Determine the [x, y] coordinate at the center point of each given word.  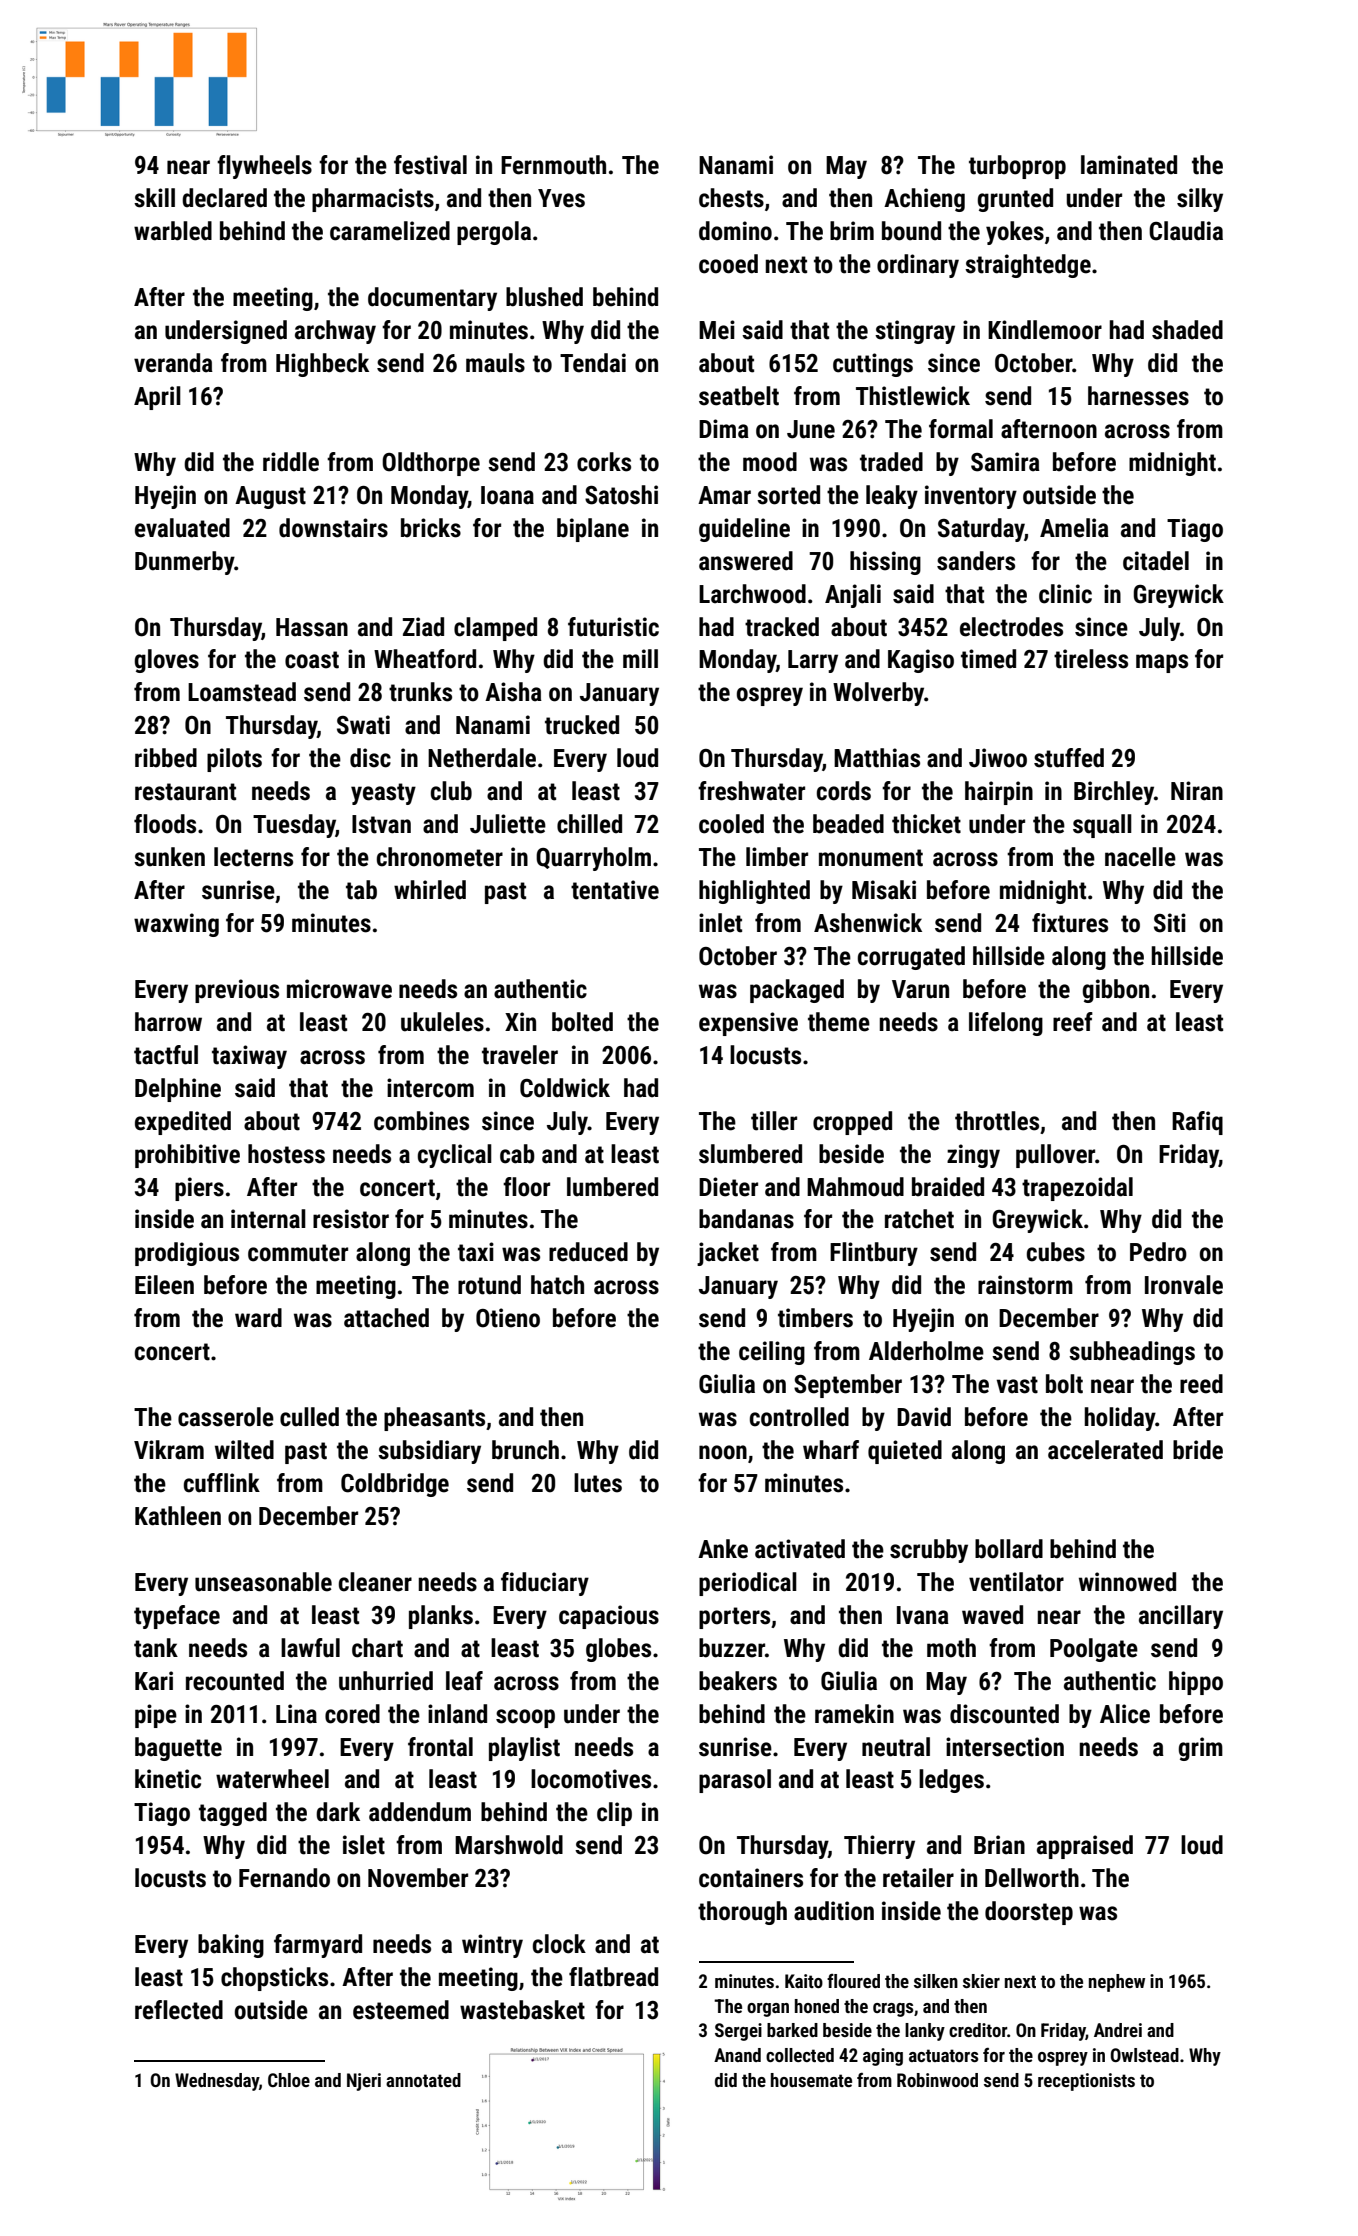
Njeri [364, 2082]
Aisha [513, 692]
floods [165, 824]
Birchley [1114, 793]
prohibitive [187, 1156]
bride [1198, 1450]
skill [154, 198]
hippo [1196, 1683]
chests [731, 198]
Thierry [879, 1847]
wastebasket [522, 2010]
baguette [178, 1749]
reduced [588, 1252]
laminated [1129, 165]
